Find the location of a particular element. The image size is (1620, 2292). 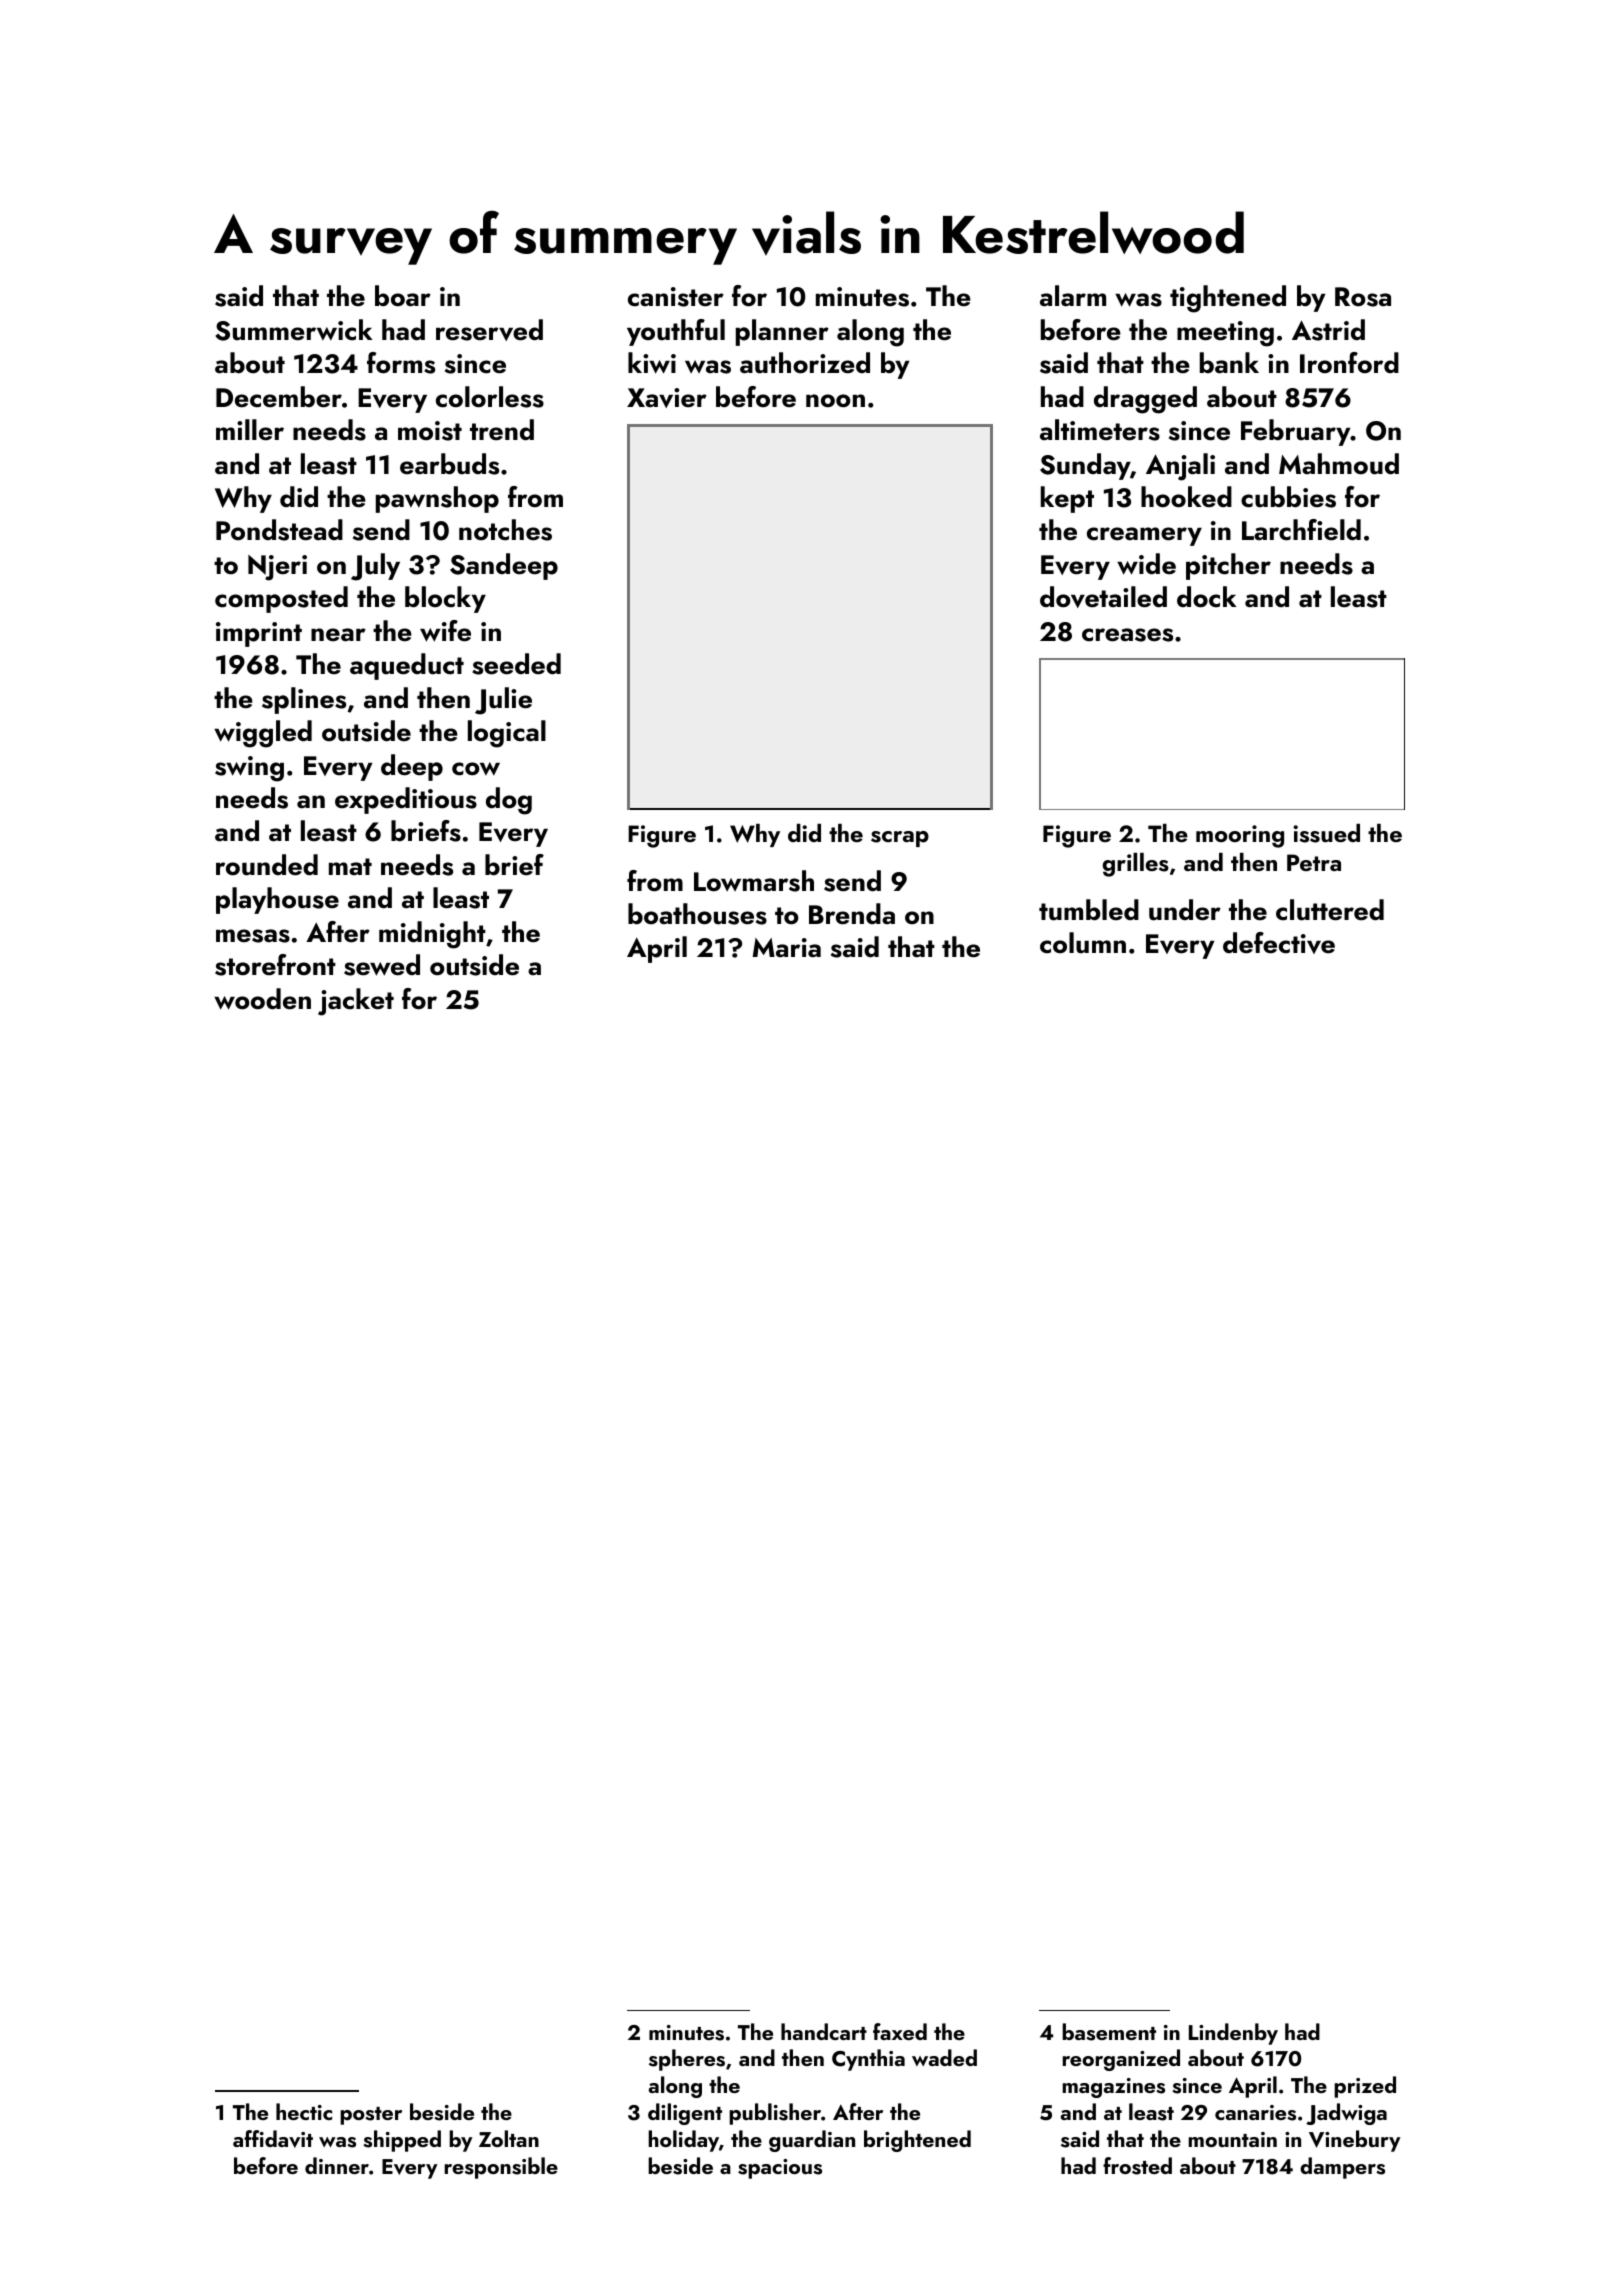

jacket is located at coordinates (356, 1002).
